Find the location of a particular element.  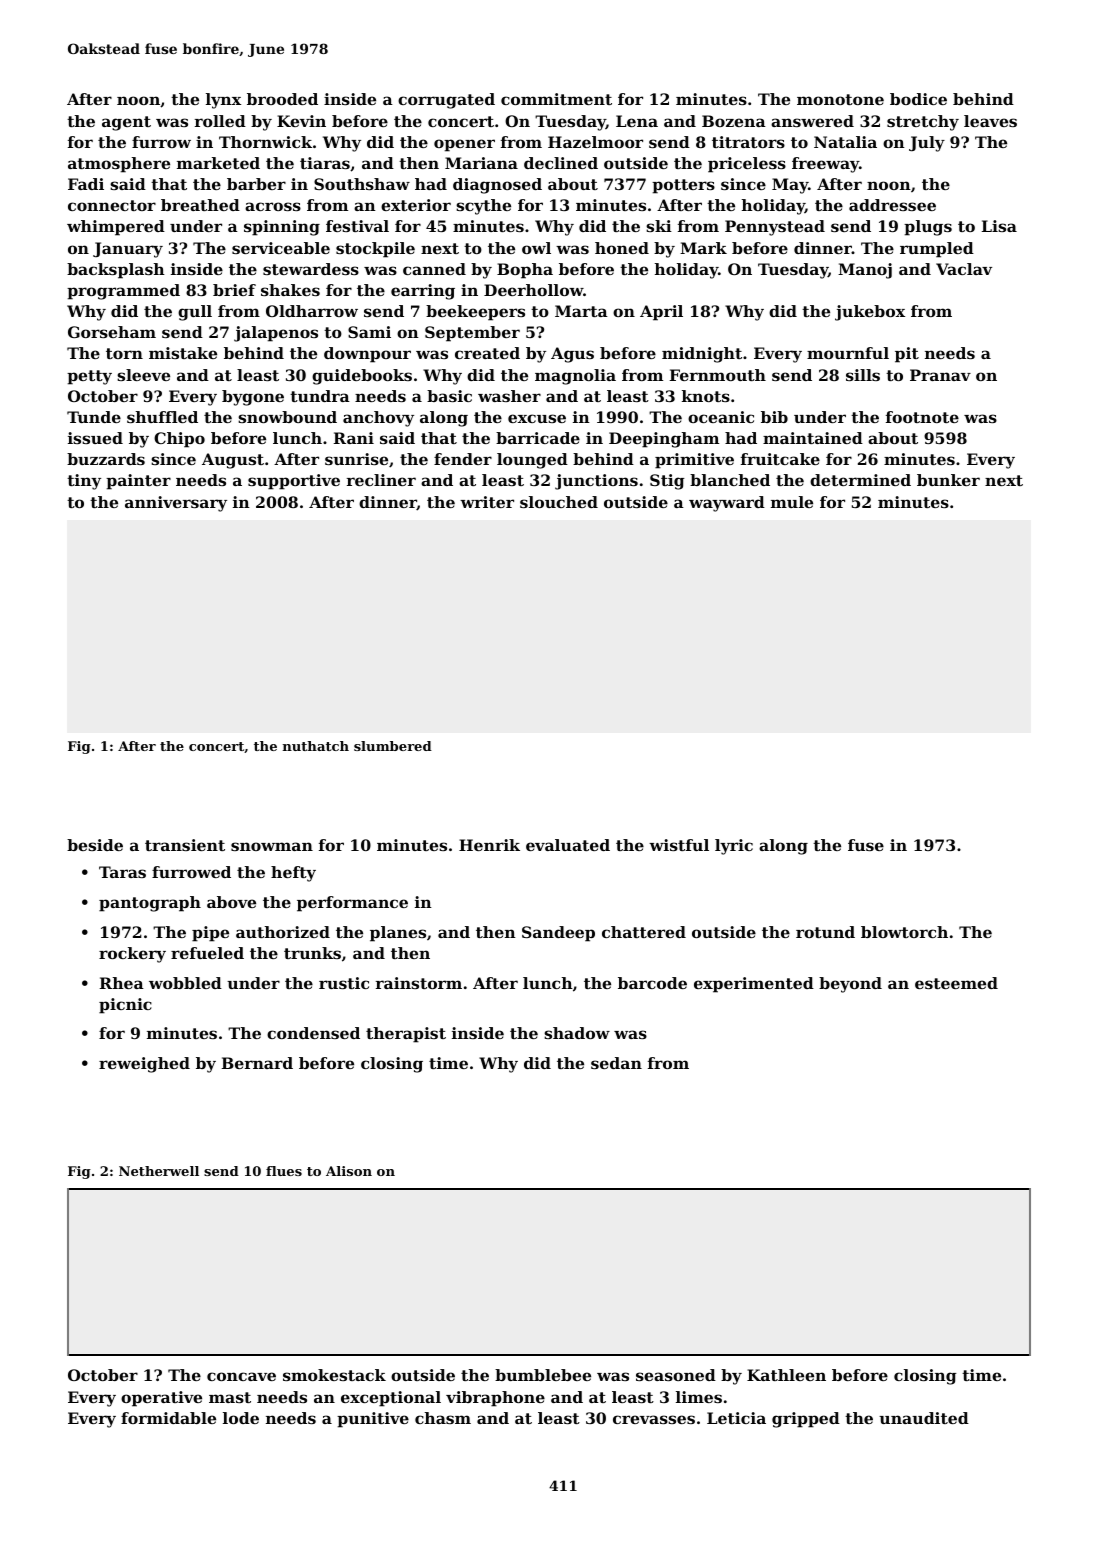

crevasses is located at coordinates (654, 1419).
